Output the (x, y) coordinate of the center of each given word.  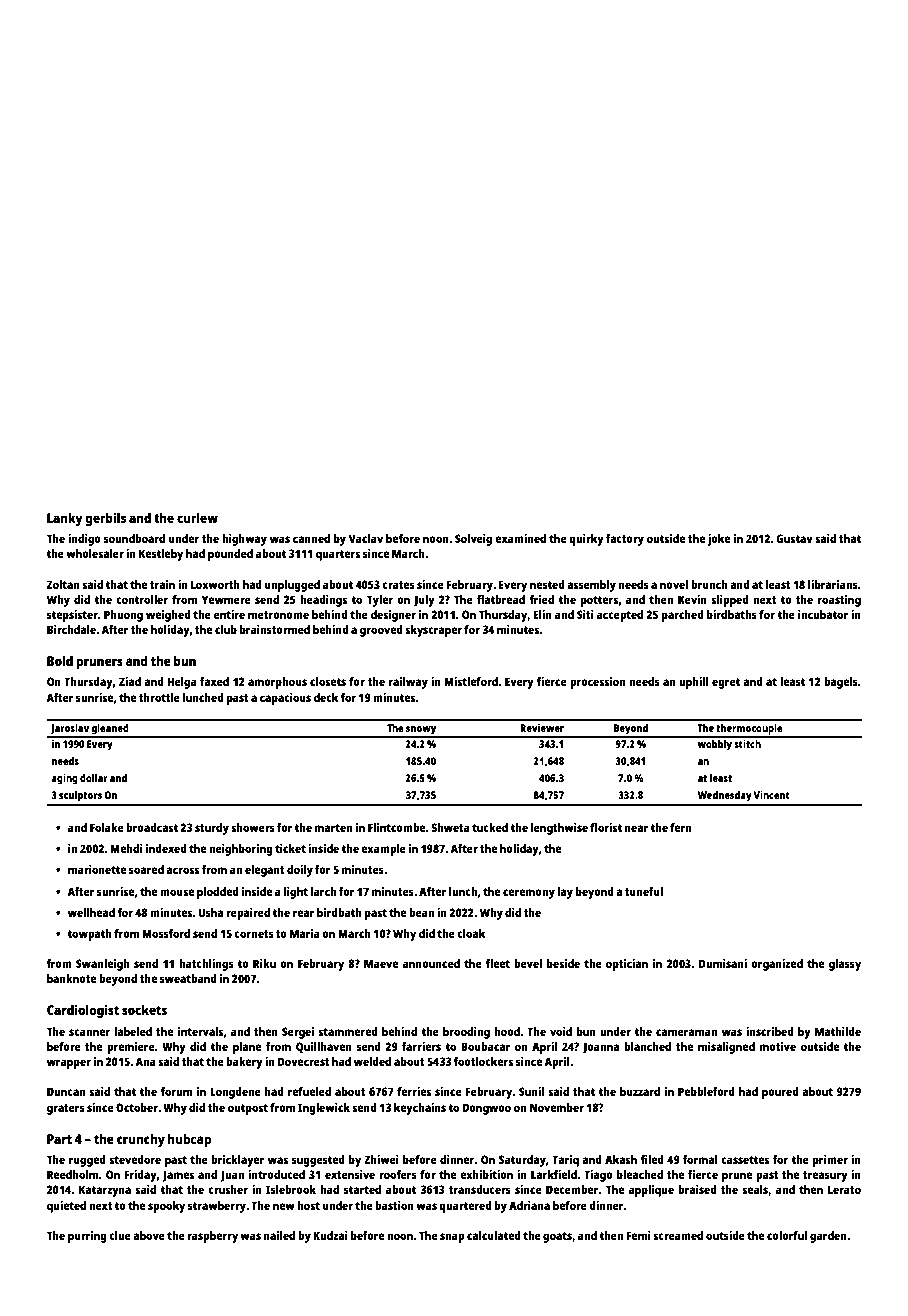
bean (421, 912)
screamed (678, 1235)
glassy (845, 965)
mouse (177, 892)
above (149, 1235)
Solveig (473, 540)
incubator (823, 614)
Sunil (531, 1091)
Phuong (123, 616)
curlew (197, 517)
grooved (381, 631)
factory (625, 540)
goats (557, 1237)
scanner (89, 1032)
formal (700, 1159)
